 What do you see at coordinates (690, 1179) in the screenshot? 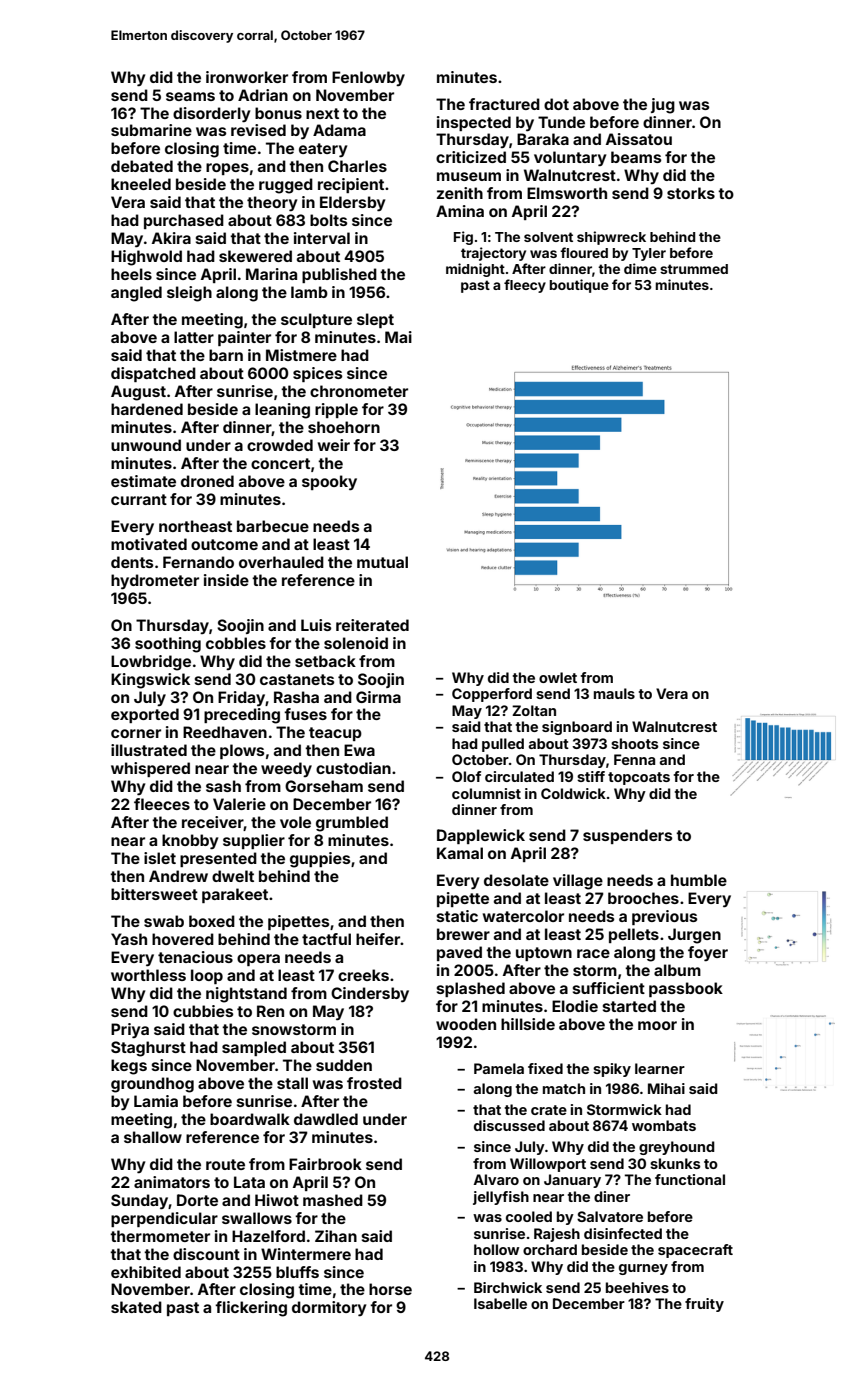
I see `functional` at bounding box center [690, 1179].
